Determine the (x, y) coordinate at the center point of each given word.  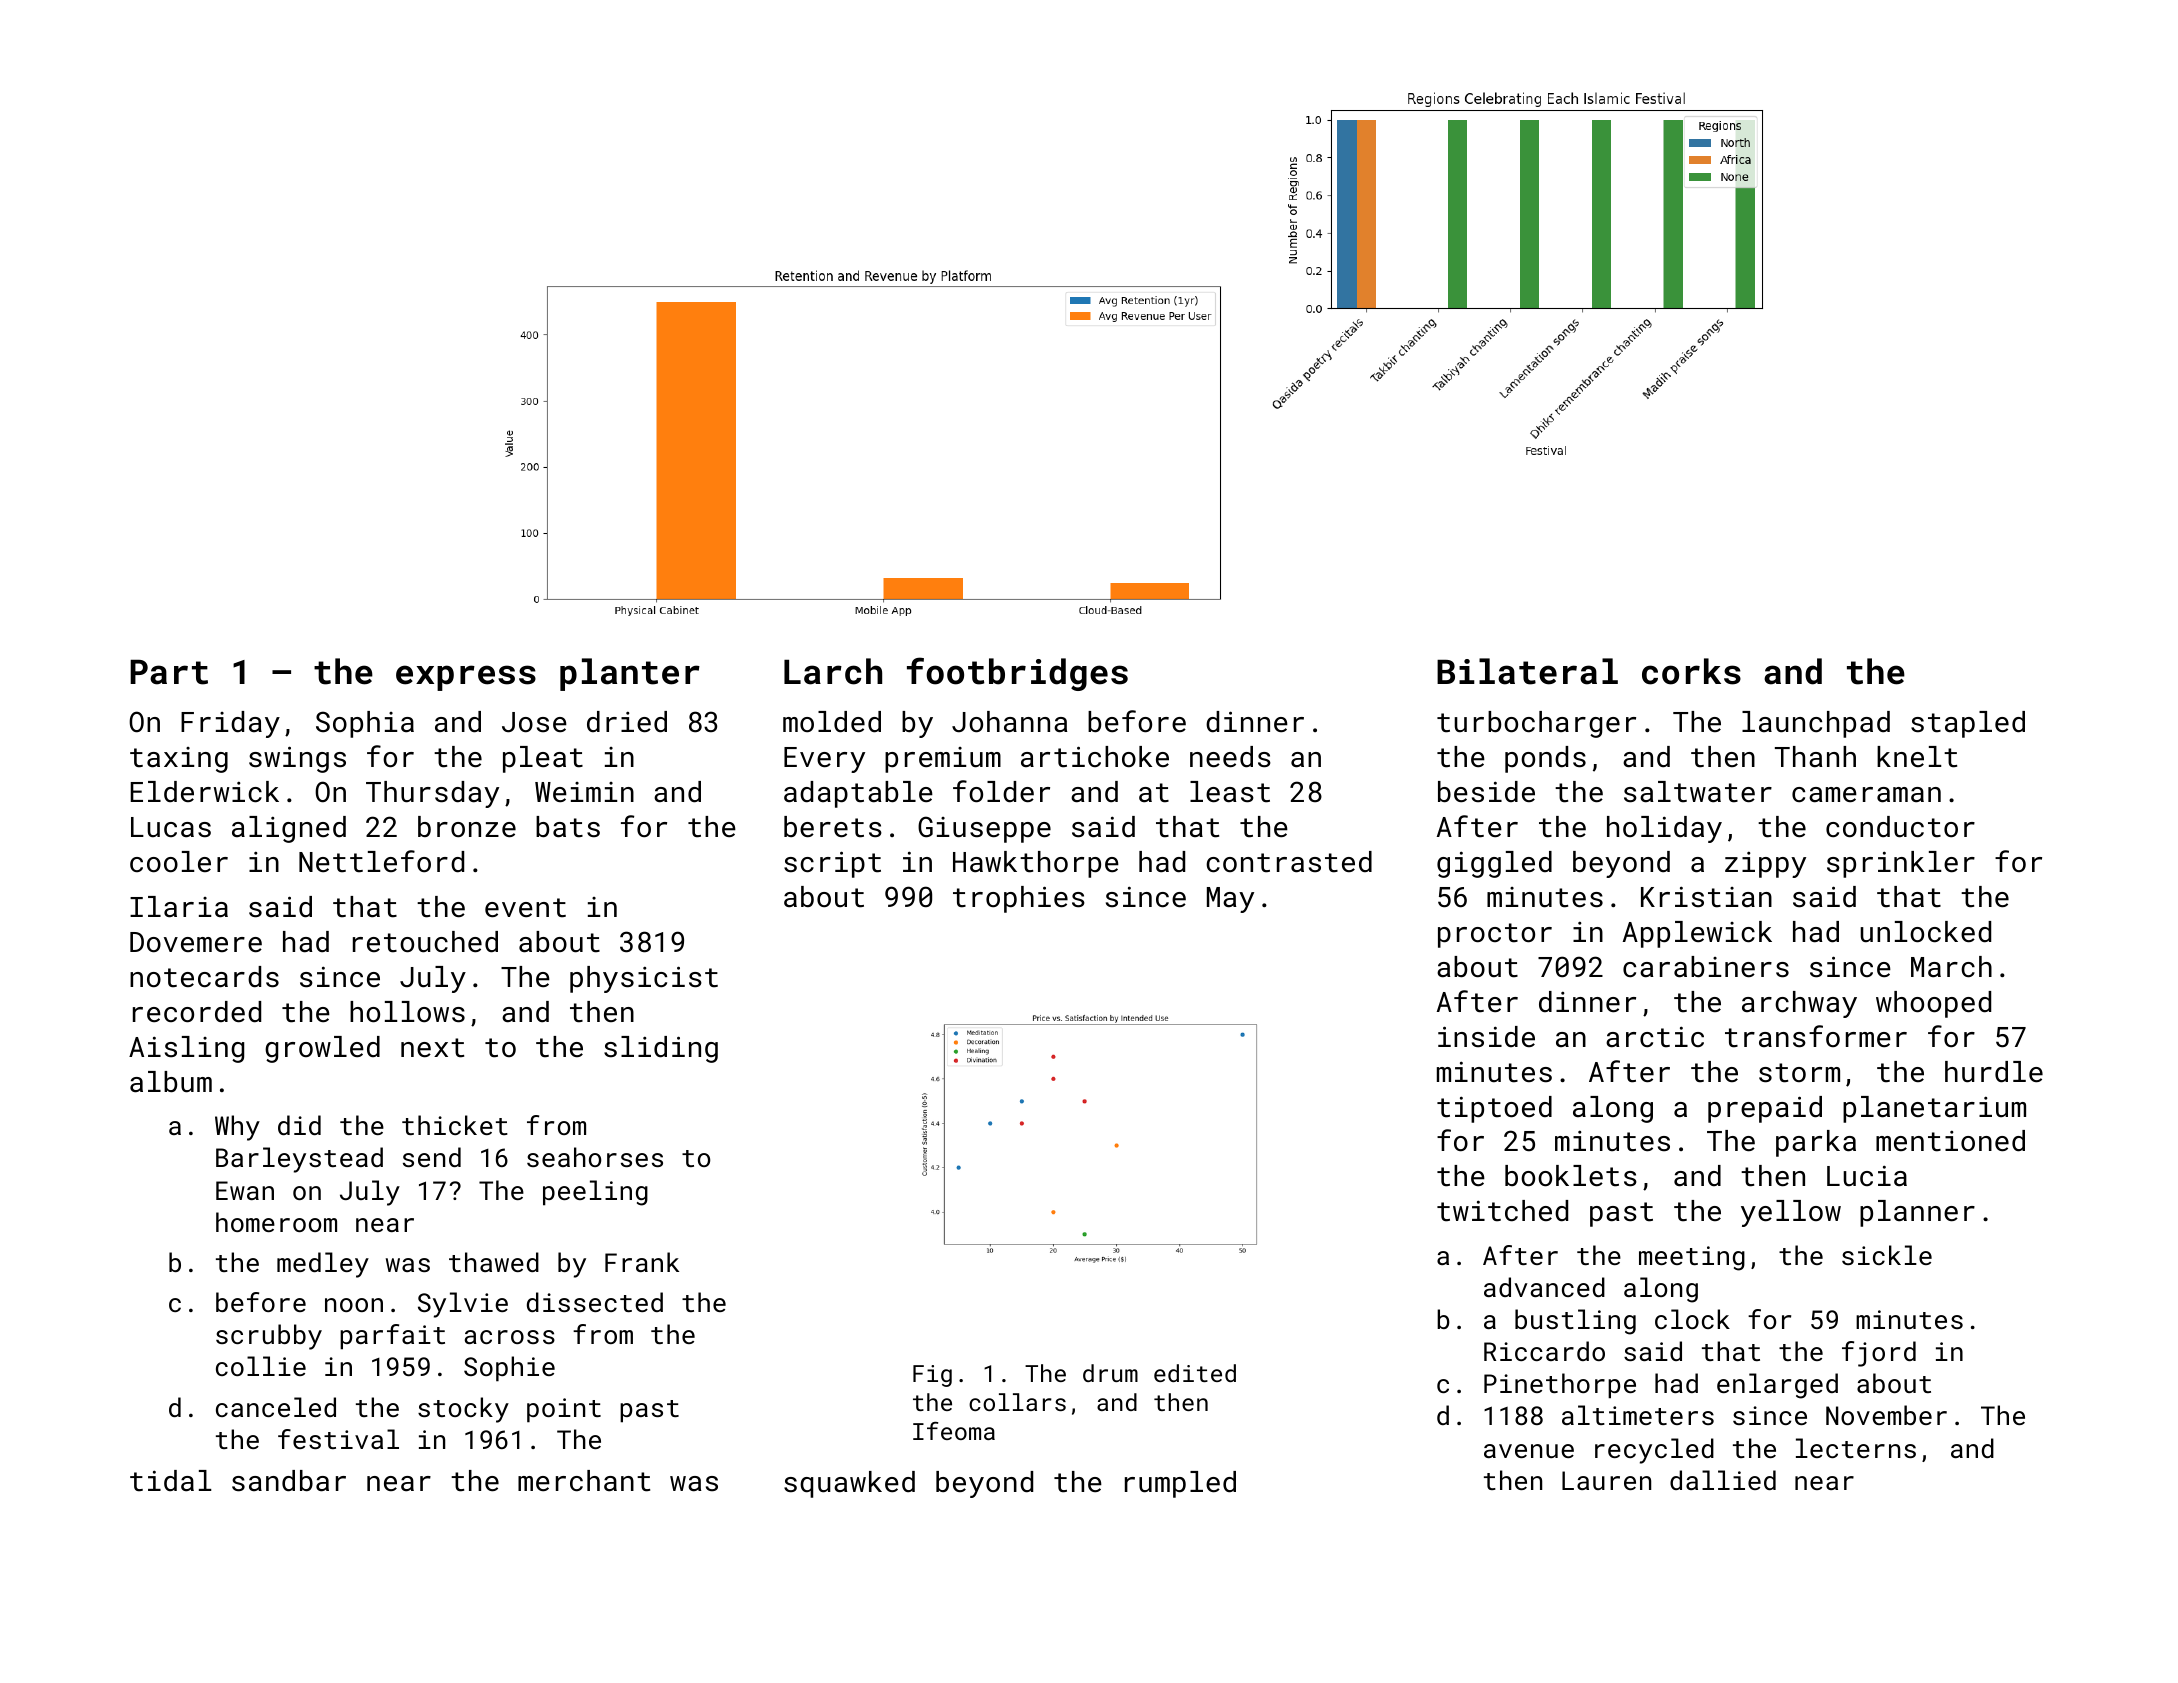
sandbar (289, 1481)
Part (169, 672)
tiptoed (1494, 1109)
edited (1195, 1373)
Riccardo (1544, 1351)
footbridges (1017, 674)
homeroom (276, 1222)
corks (1691, 671)
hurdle (1994, 1072)
